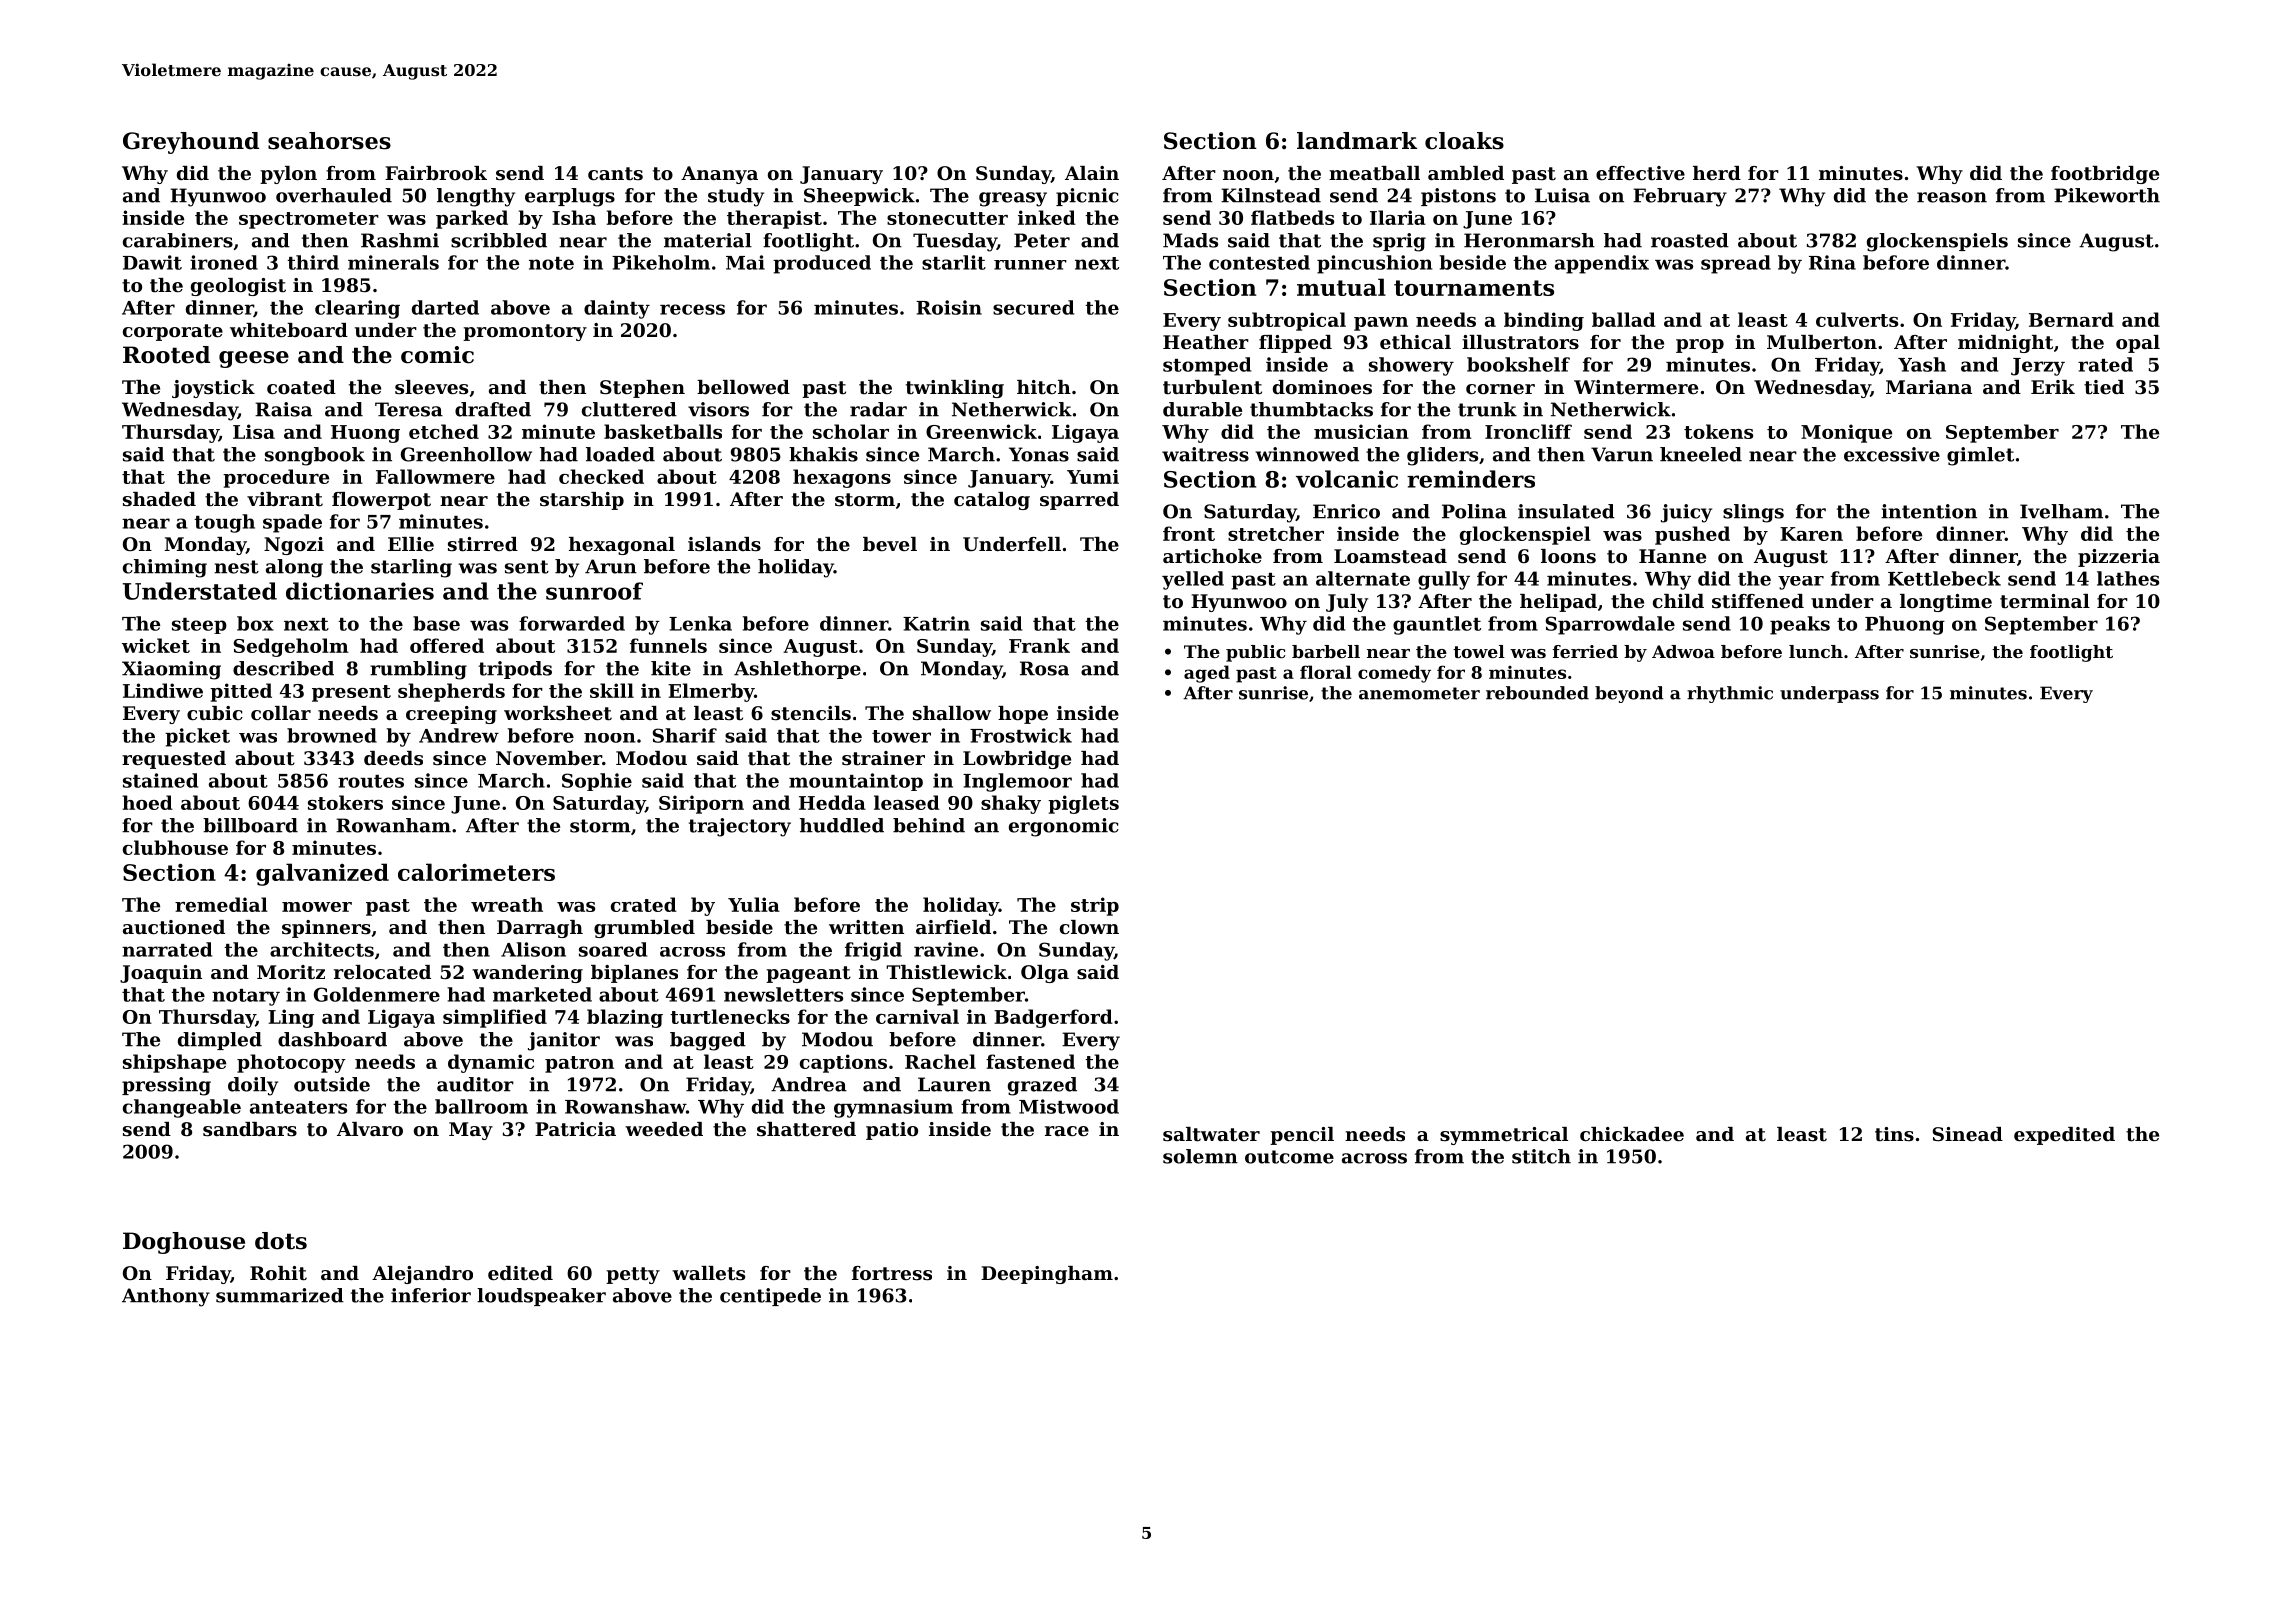 This screenshot has height=1614, width=2282. I want to click on appendix, so click(1602, 264).
